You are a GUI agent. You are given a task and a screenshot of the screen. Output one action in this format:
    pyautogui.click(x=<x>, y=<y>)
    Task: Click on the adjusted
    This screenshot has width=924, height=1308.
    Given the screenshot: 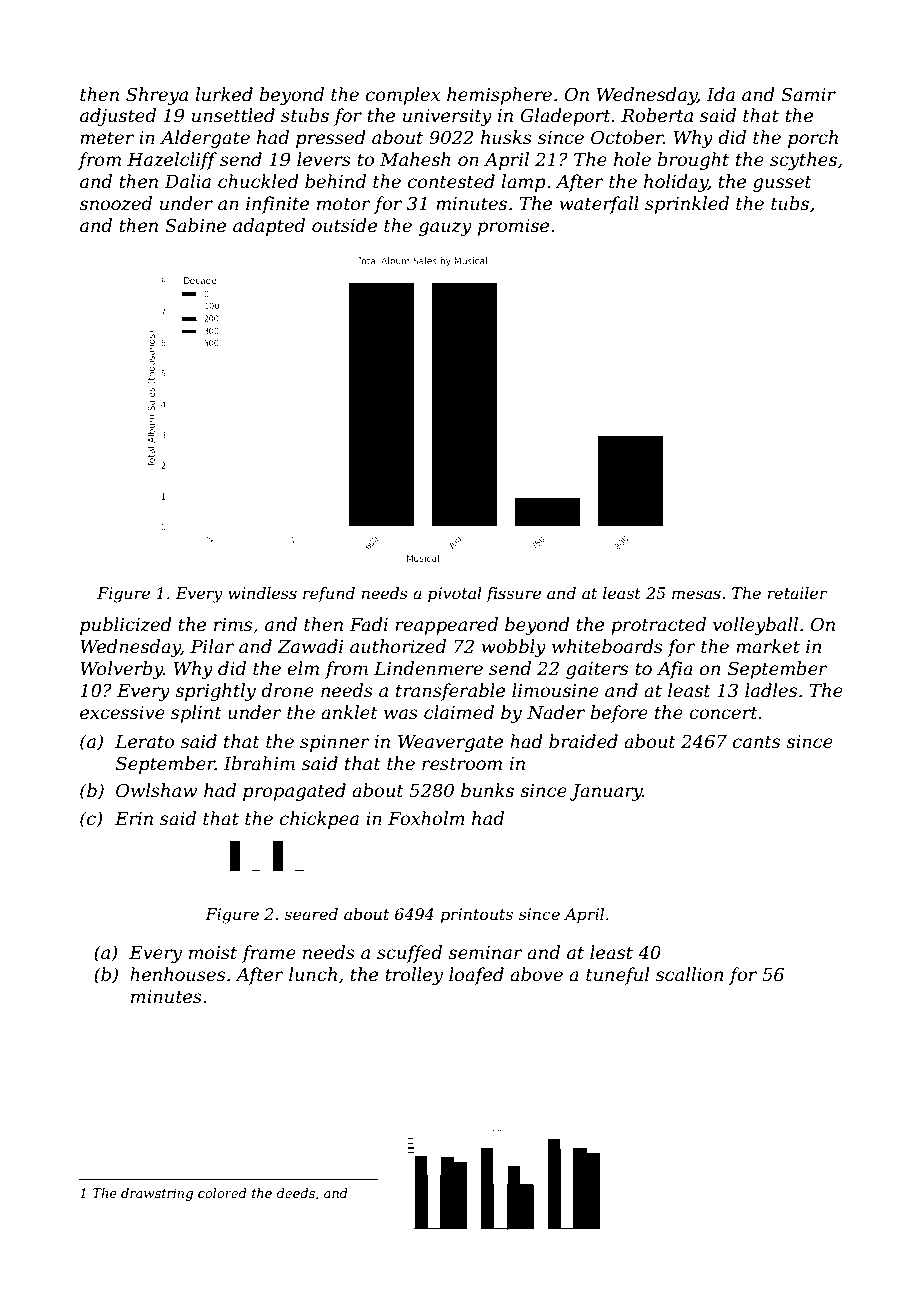 What is the action you would take?
    pyautogui.click(x=118, y=117)
